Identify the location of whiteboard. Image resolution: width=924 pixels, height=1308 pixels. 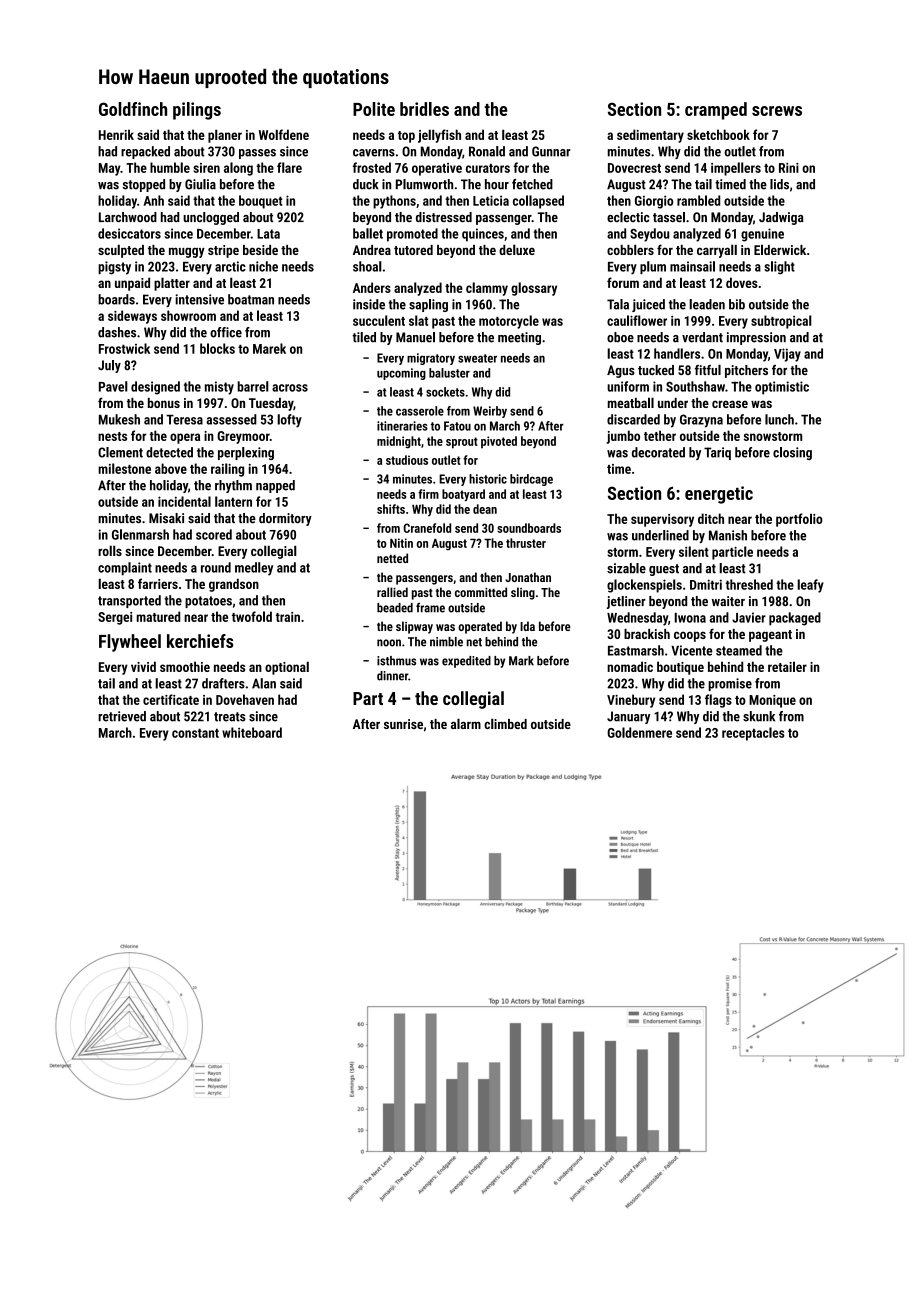
(252, 732).
